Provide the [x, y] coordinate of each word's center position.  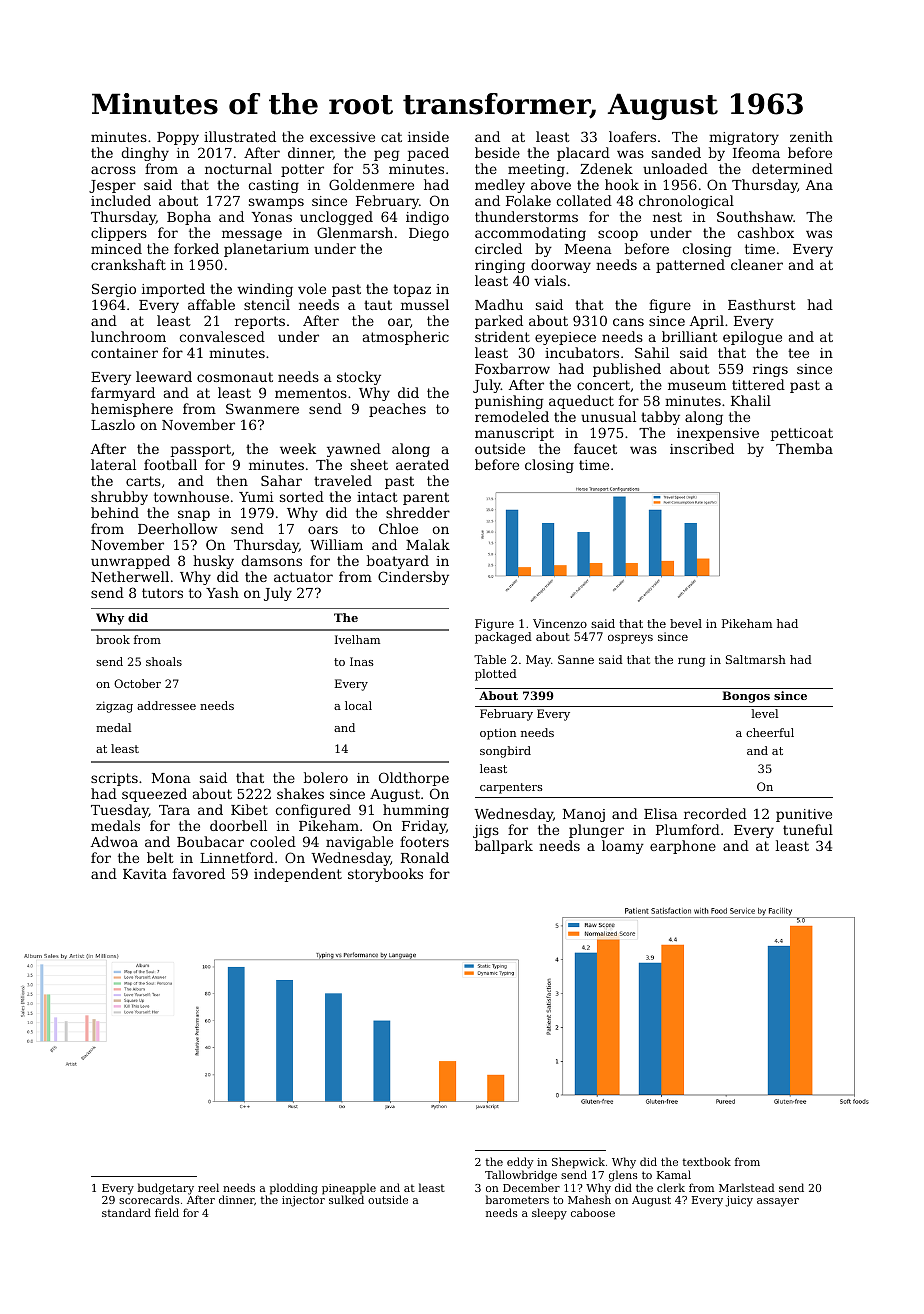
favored [199, 873]
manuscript [514, 434]
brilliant [690, 336]
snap [194, 515]
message [252, 235]
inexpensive [718, 434]
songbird [505, 752]
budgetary [166, 1189]
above [551, 184]
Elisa [661, 813]
